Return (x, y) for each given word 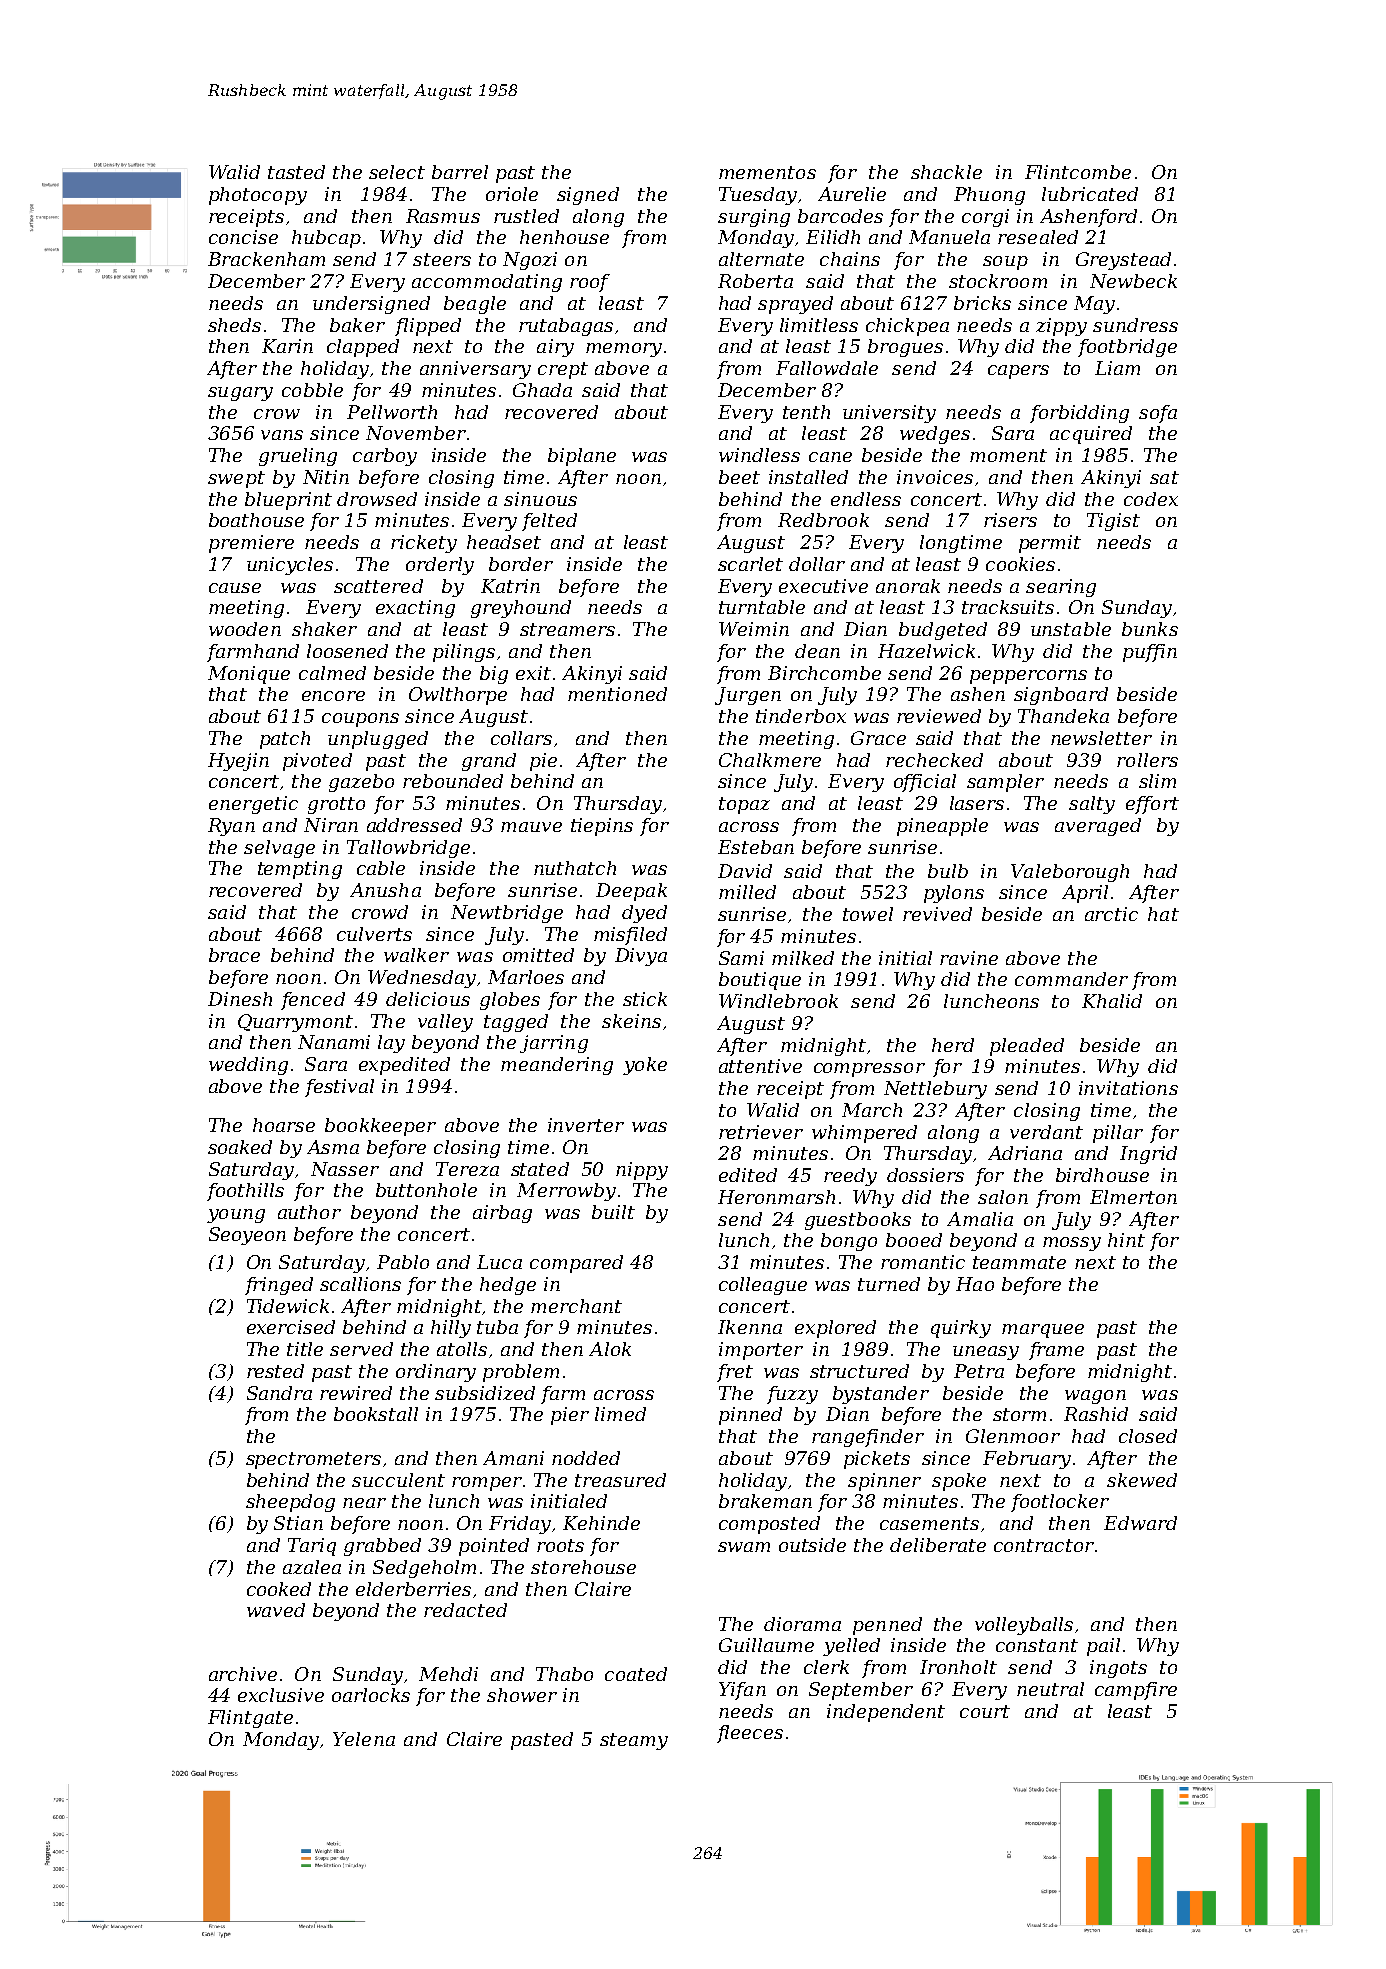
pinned (750, 1416)
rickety (424, 544)
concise (243, 237)
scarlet (750, 564)
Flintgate (250, 1719)
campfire (1136, 1691)
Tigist (1113, 522)
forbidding (1079, 414)
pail (1103, 1647)
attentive (760, 1066)
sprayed (795, 305)
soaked (240, 1147)
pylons (954, 894)
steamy (634, 1741)
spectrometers (313, 1460)
